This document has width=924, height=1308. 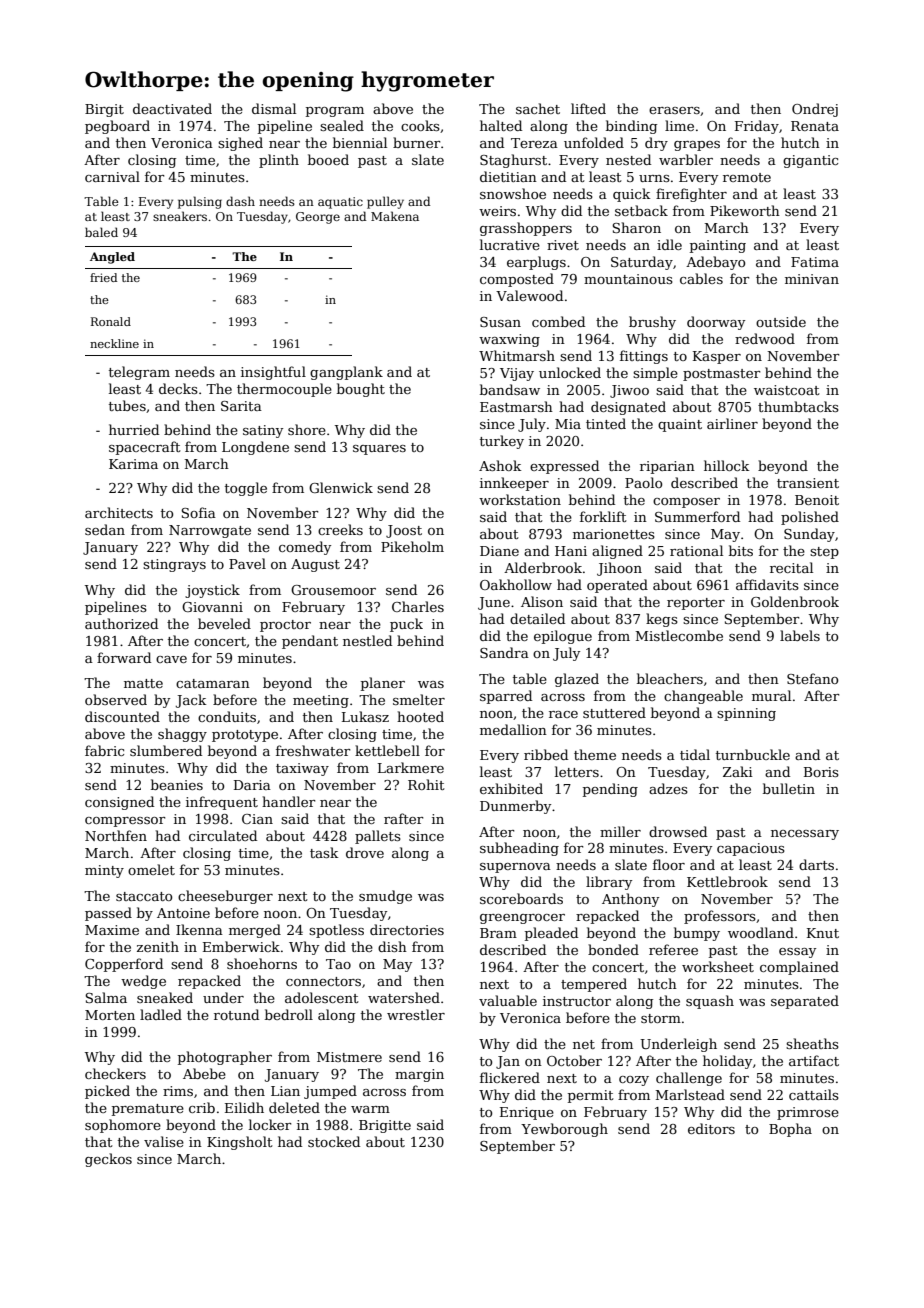 What do you see at coordinates (662, 620) in the document?
I see `kegs` at bounding box center [662, 620].
